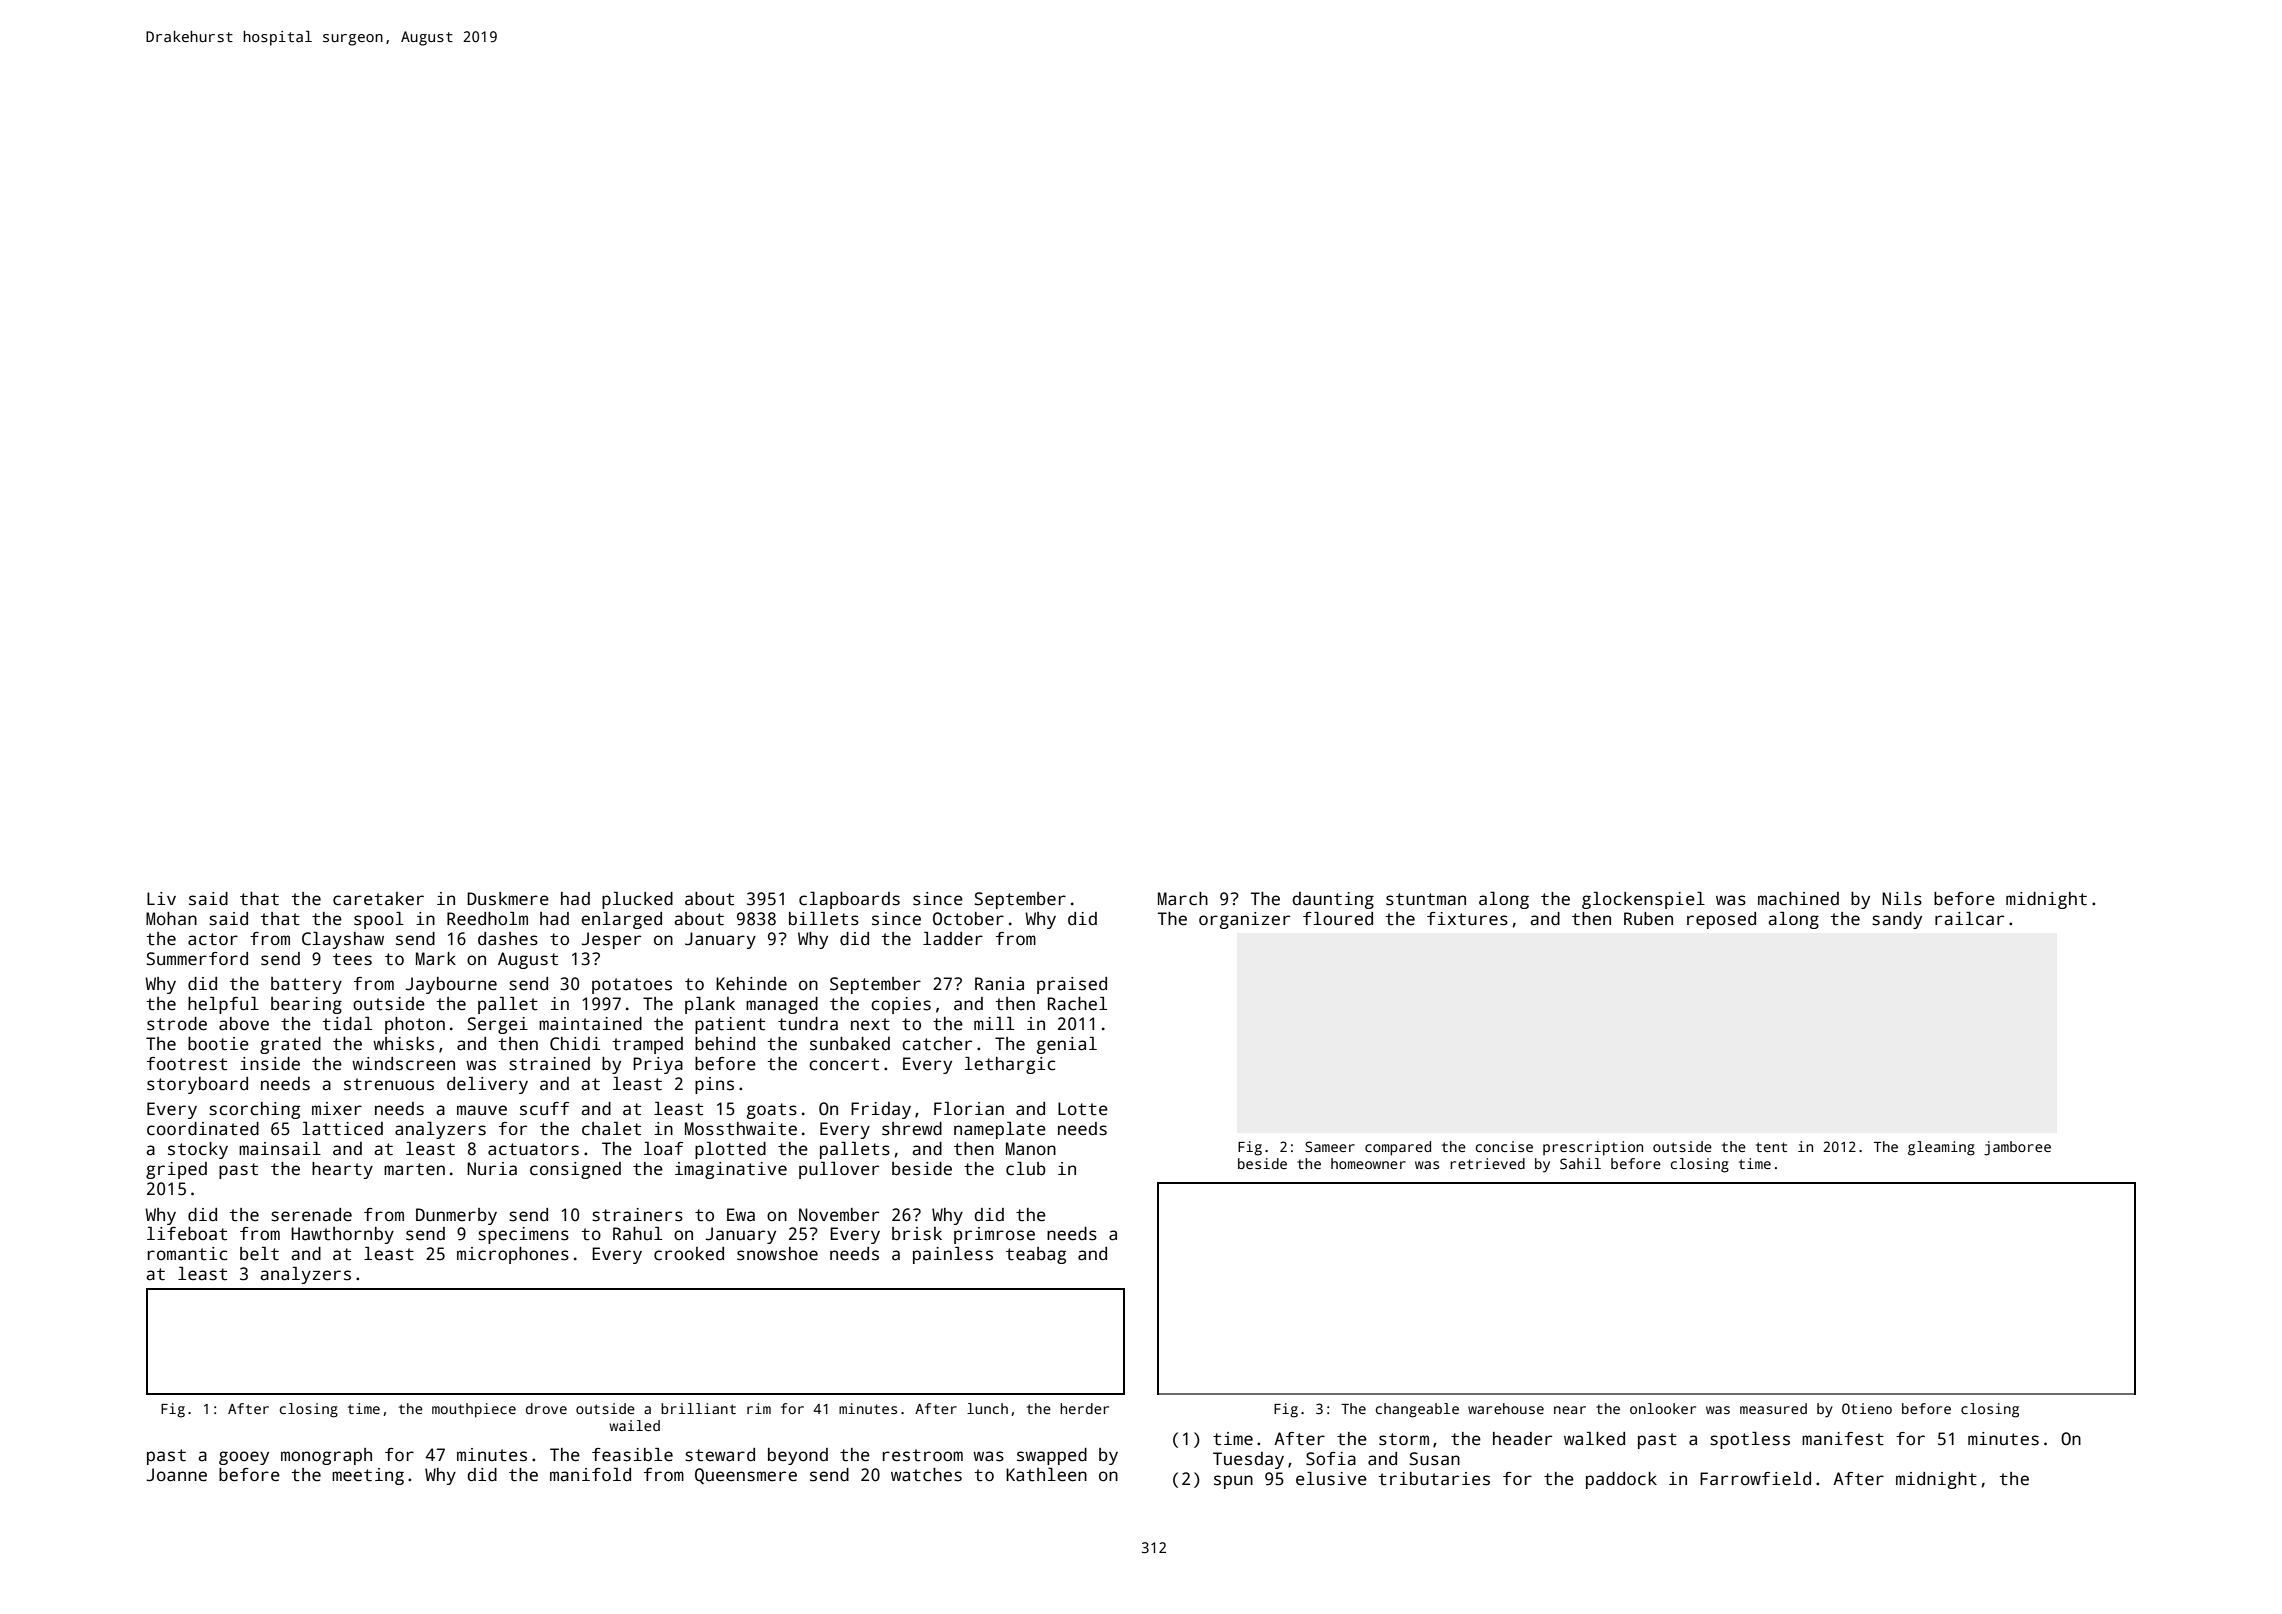 The height and width of the screenshot is (1614, 2282). I want to click on gooey, so click(244, 1458).
